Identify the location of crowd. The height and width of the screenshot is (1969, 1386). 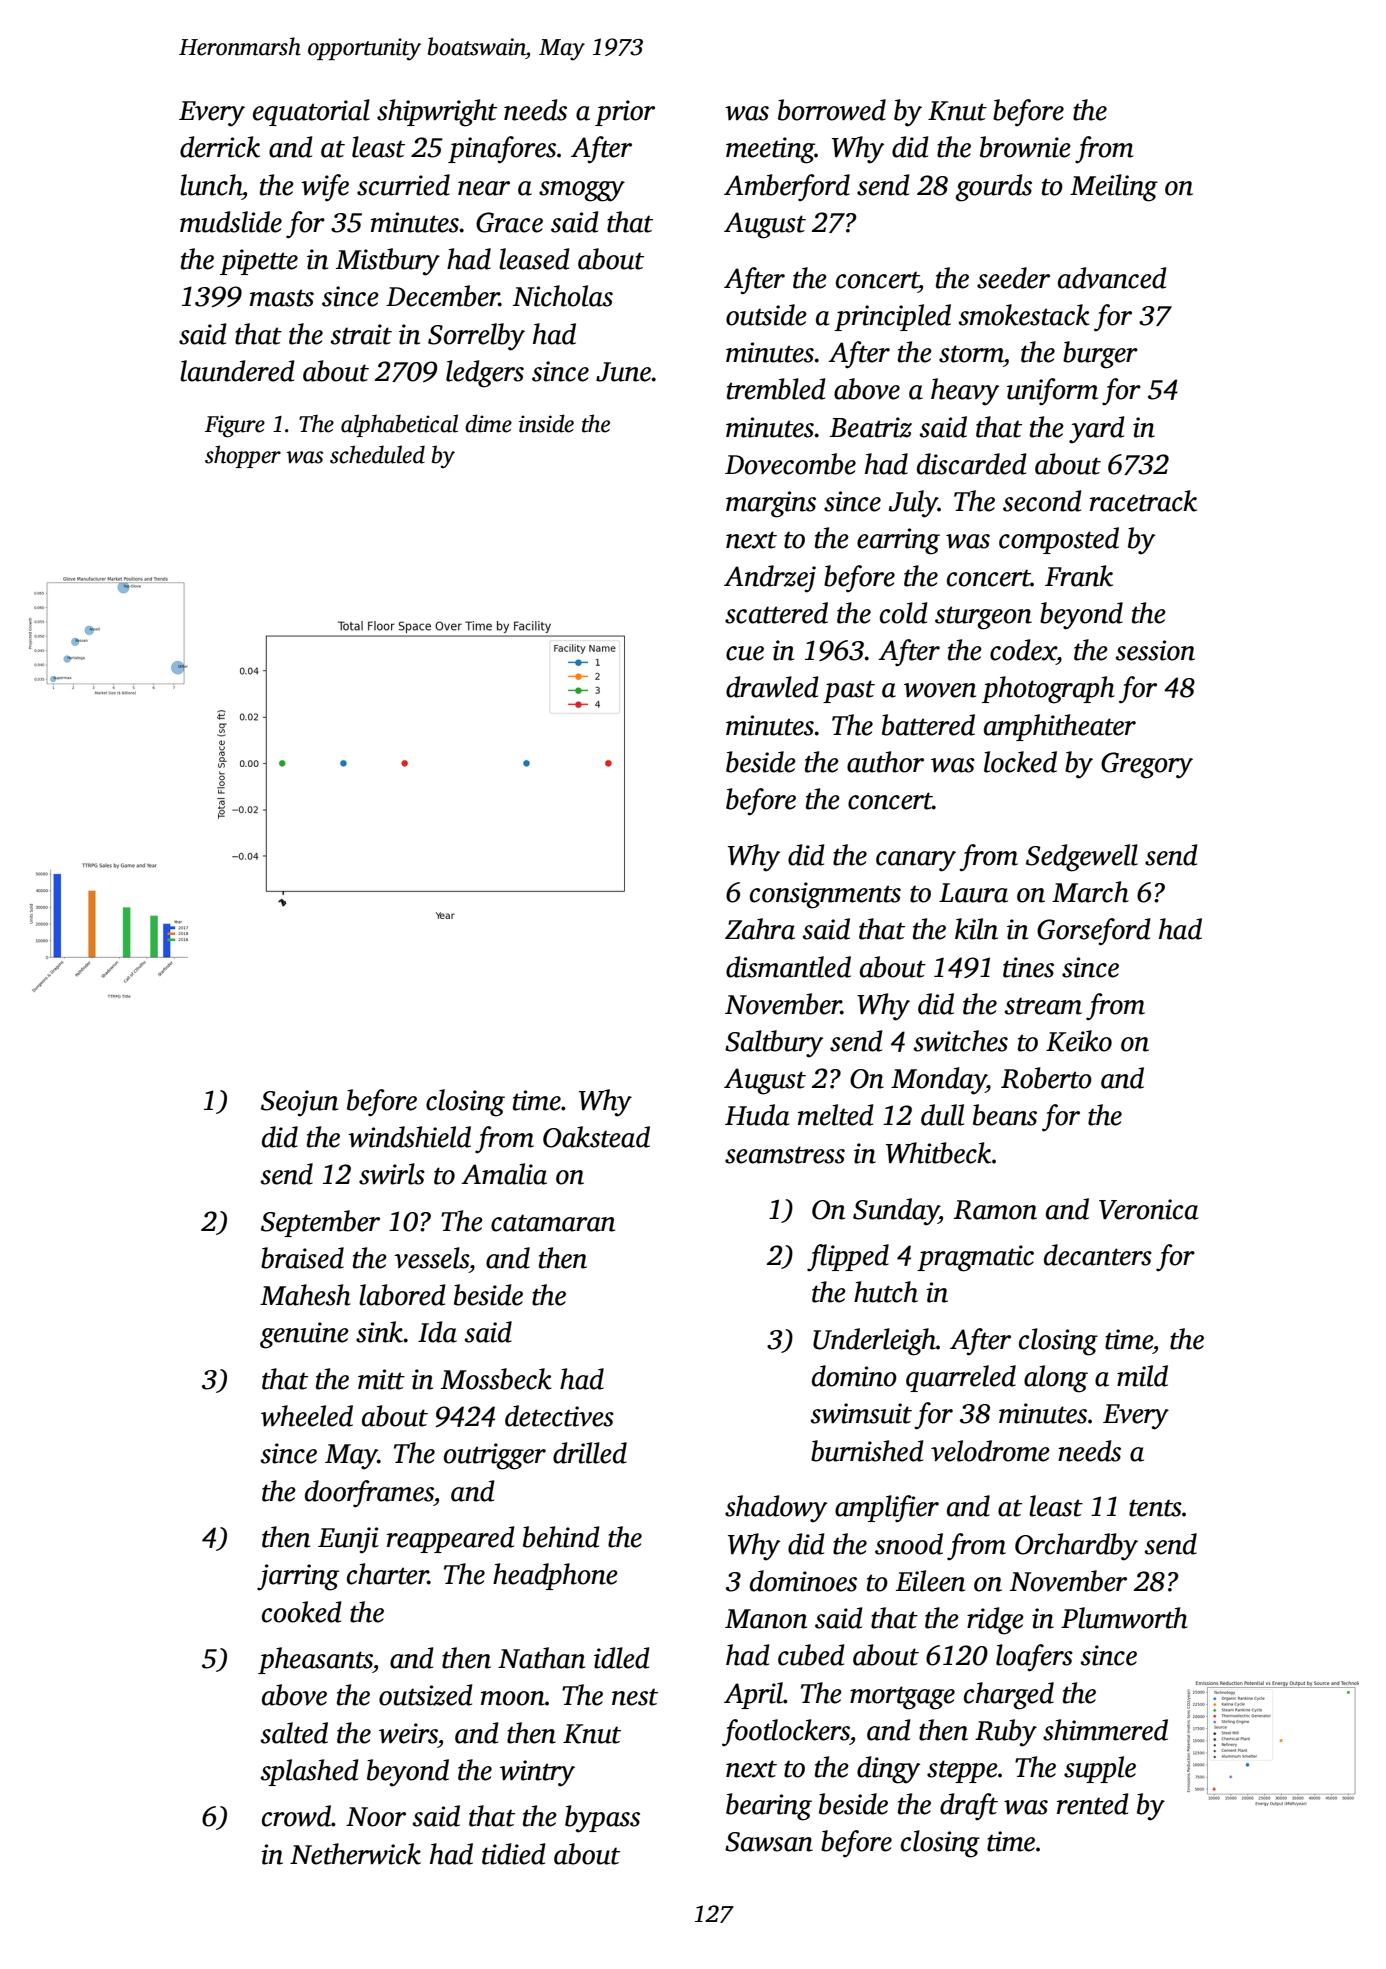
(296, 1816).
